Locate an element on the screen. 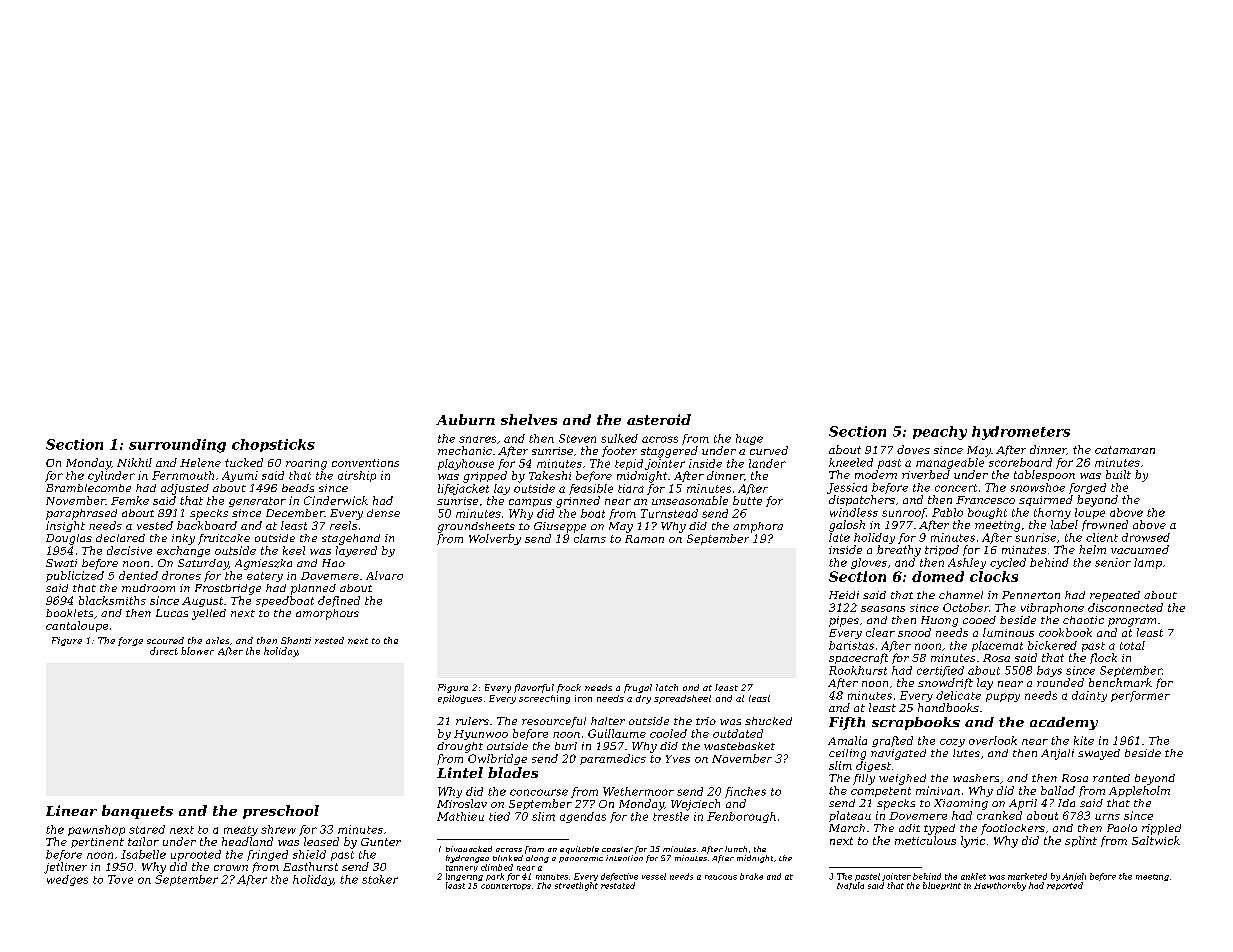 This screenshot has height=952, width=1233. footlockers is located at coordinates (1013, 829).
